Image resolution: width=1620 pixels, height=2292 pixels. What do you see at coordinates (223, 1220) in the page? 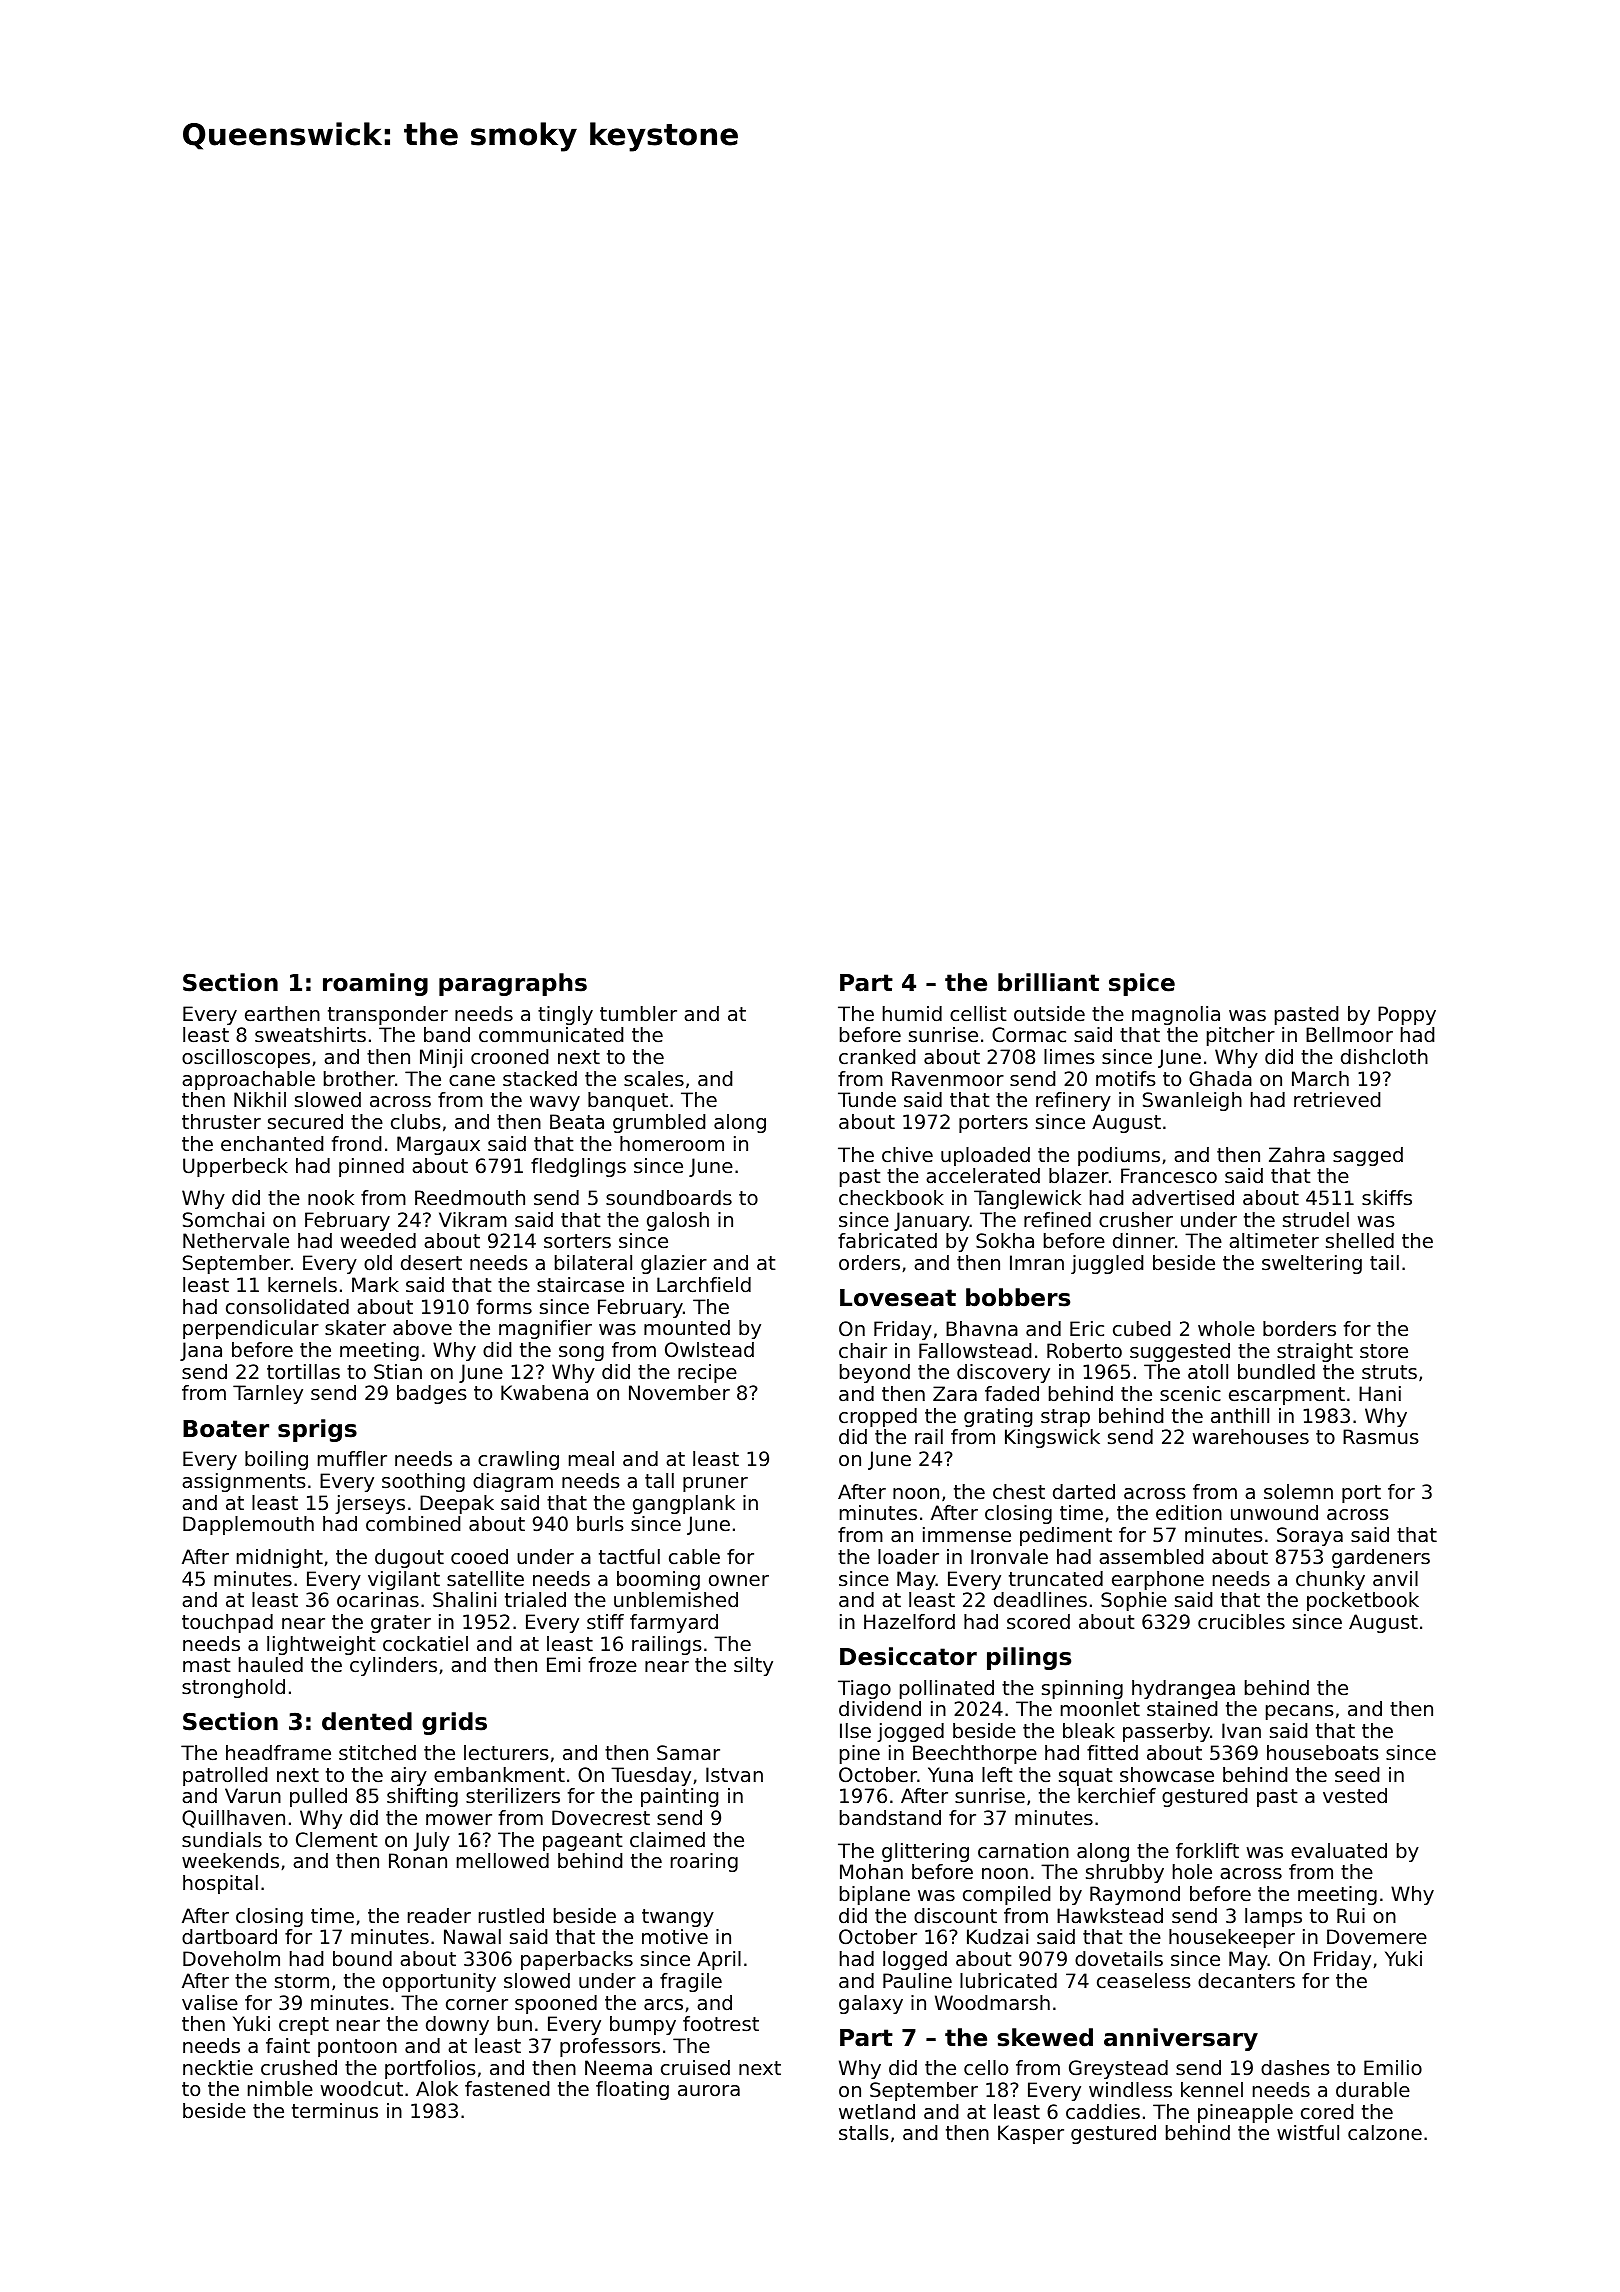
I see `Somchai` at bounding box center [223, 1220].
